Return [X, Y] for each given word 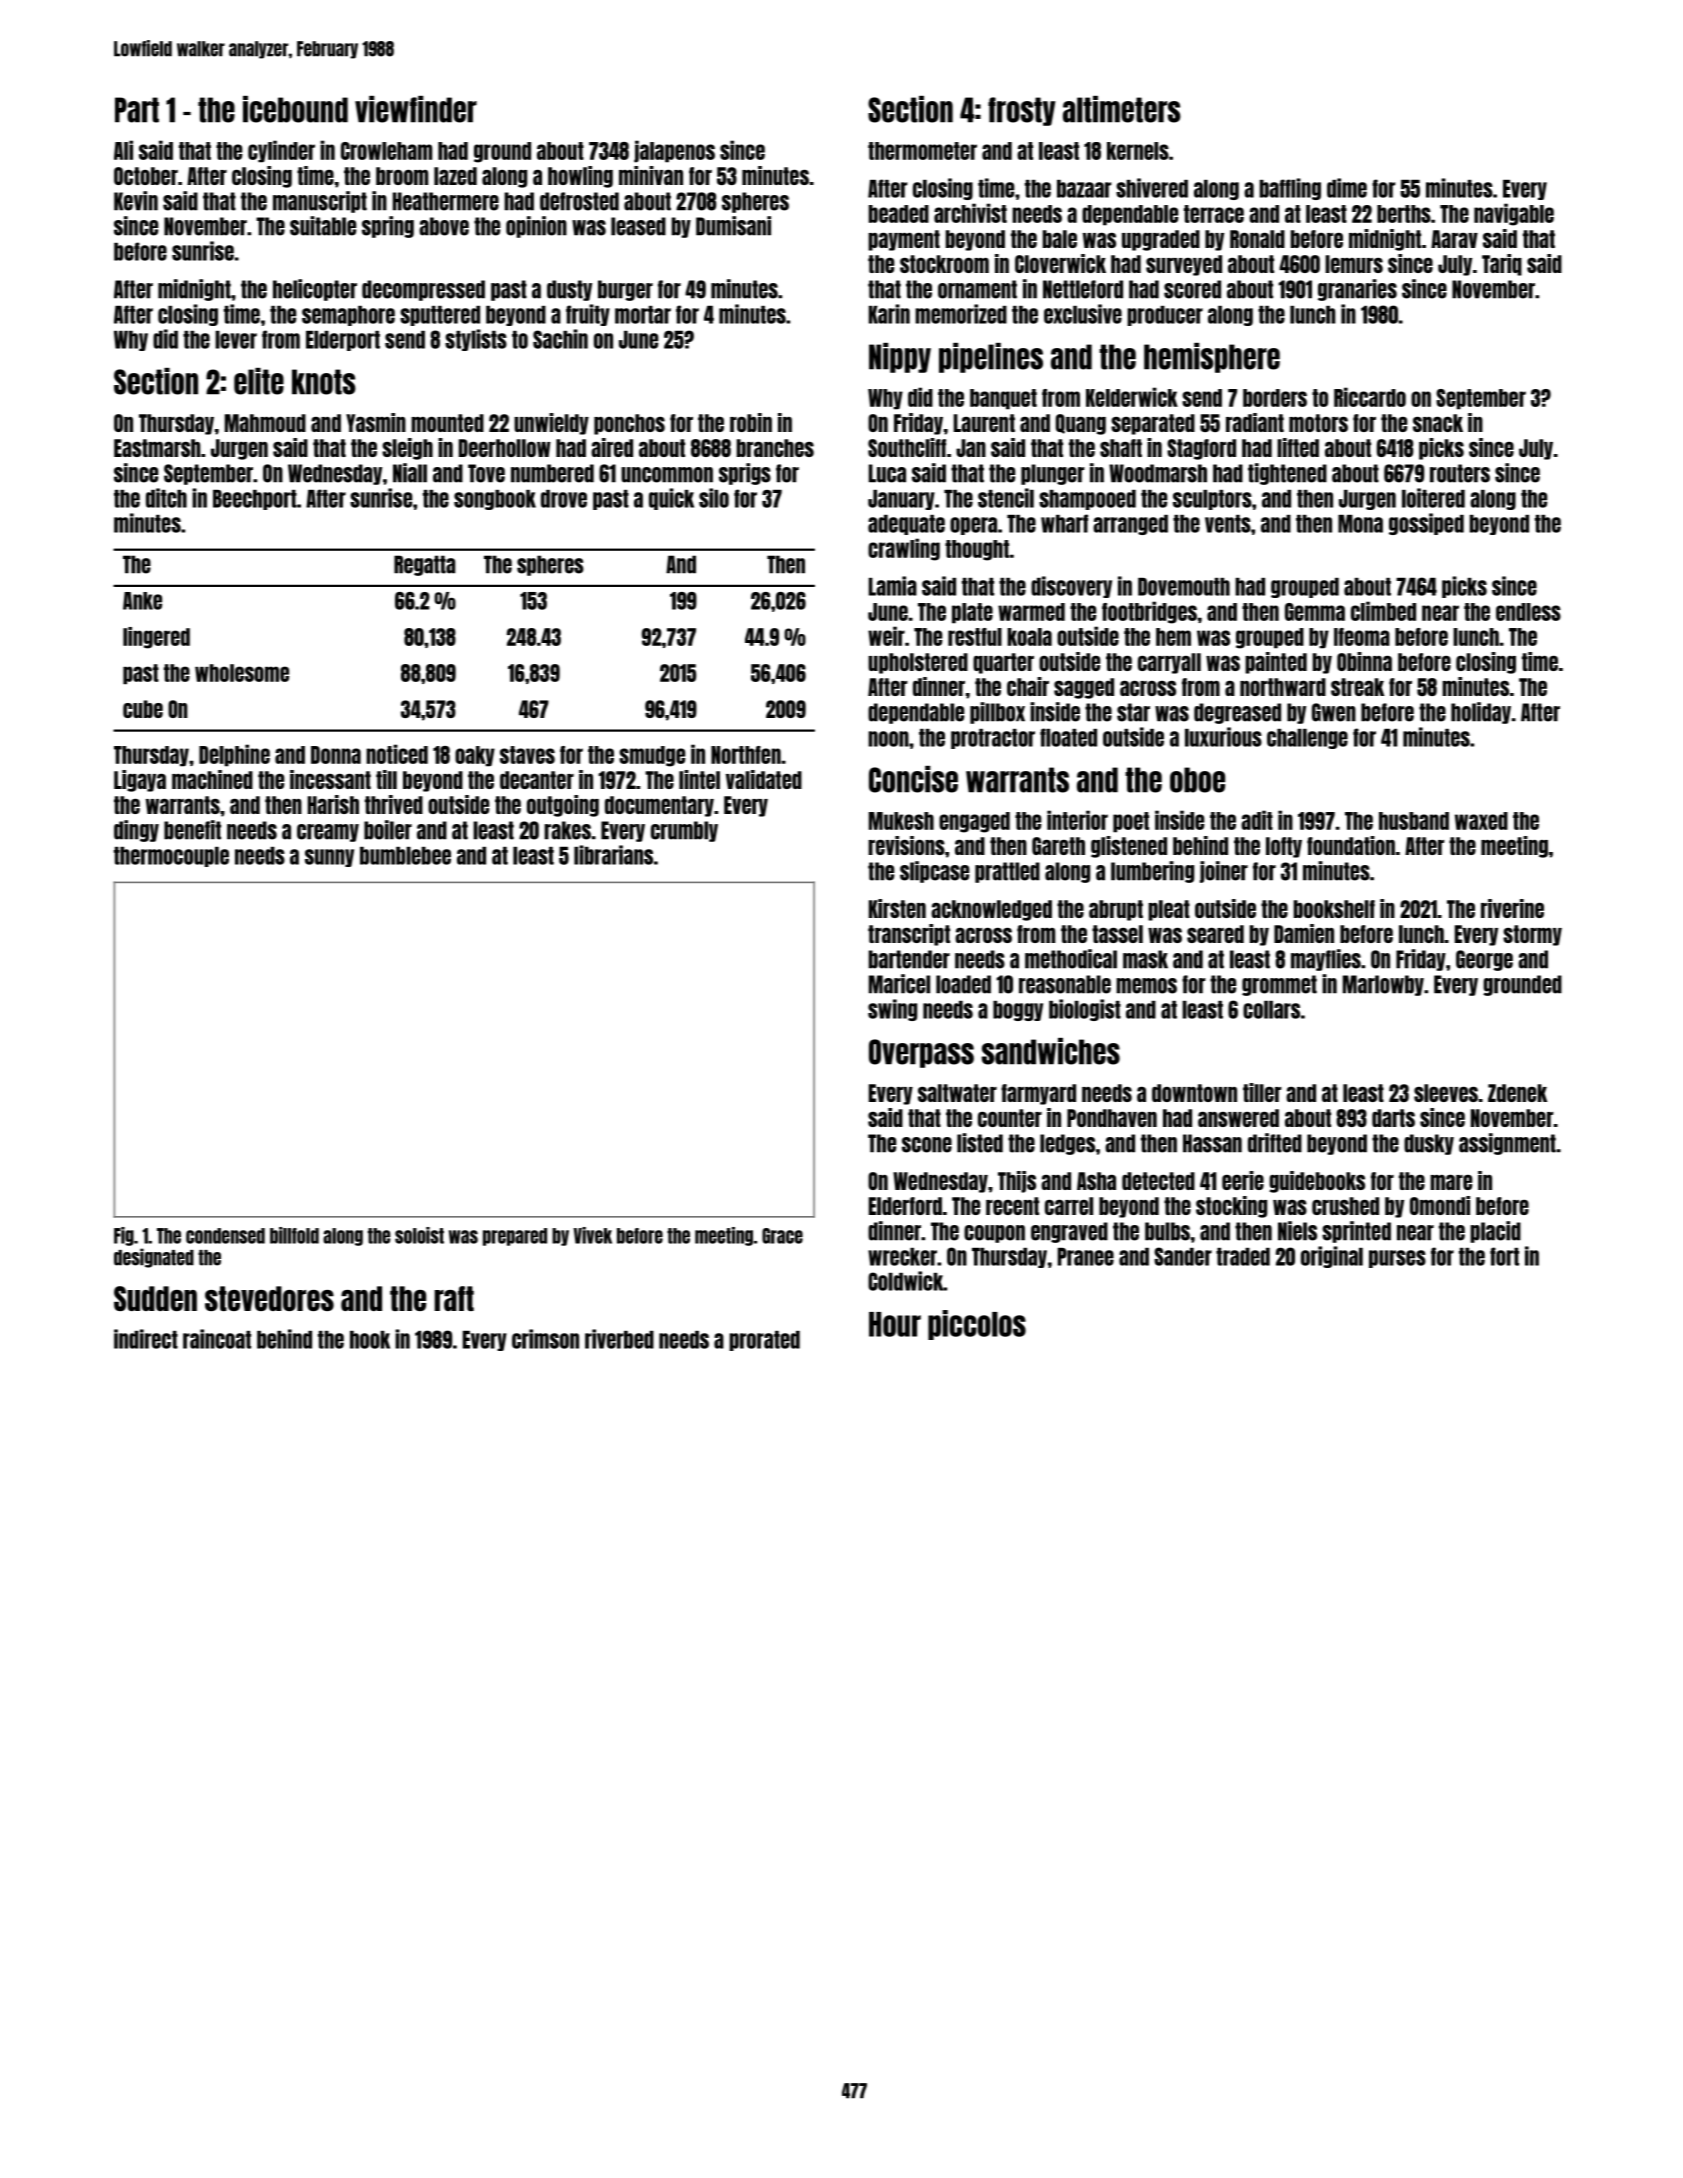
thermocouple [171, 857]
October [146, 176]
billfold [294, 1235]
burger [625, 290]
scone [927, 1145]
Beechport [255, 500]
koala [1029, 637]
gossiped [1426, 524]
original [1332, 1257]
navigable [1514, 214]
